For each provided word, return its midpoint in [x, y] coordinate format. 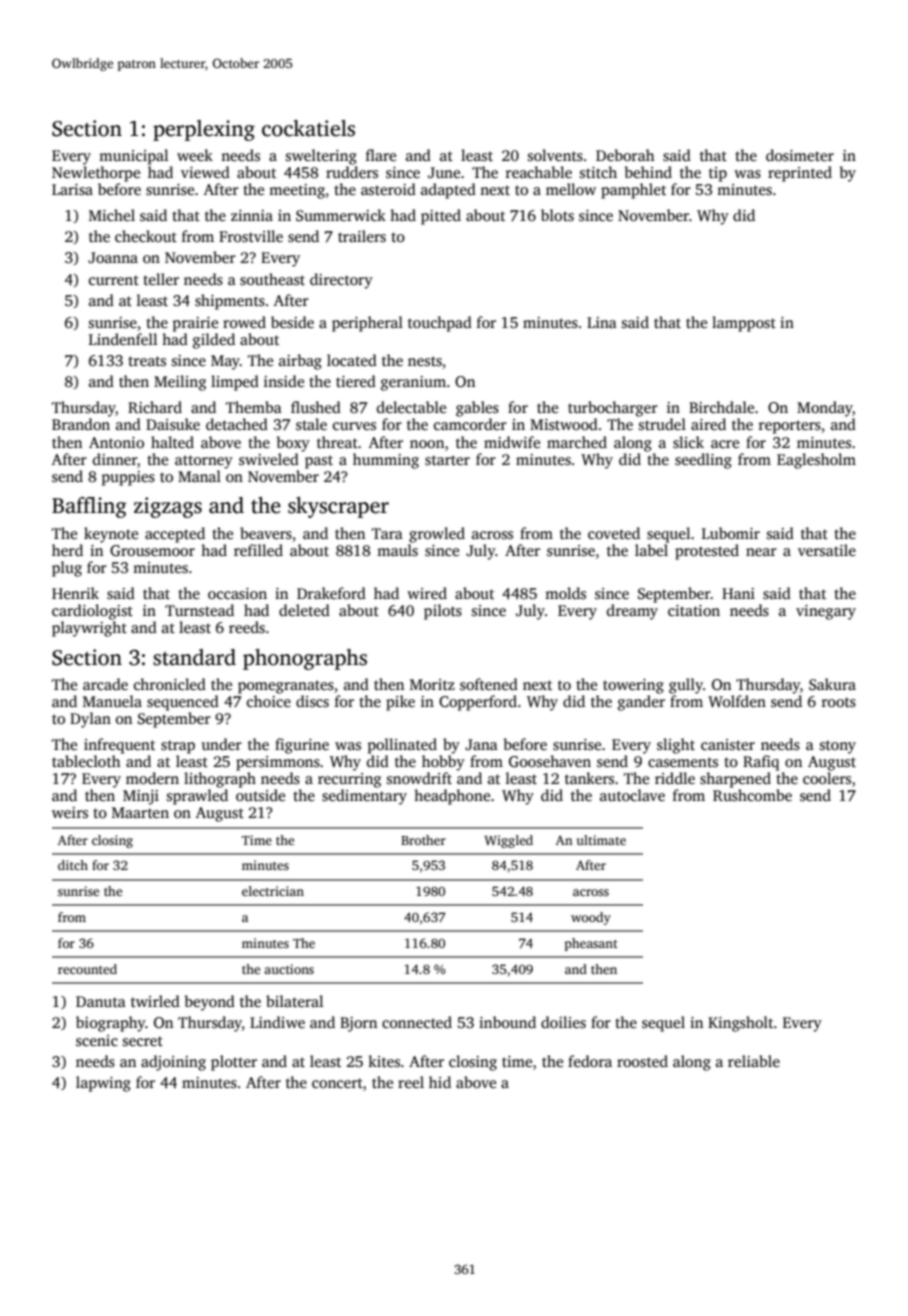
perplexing [204, 130]
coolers [827, 778]
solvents [555, 155]
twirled [155, 1001]
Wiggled [508, 841]
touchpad [440, 324]
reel [411, 1082]
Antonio [116, 442]
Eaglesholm [816, 461]
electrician [273, 891]
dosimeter [800, 155]
